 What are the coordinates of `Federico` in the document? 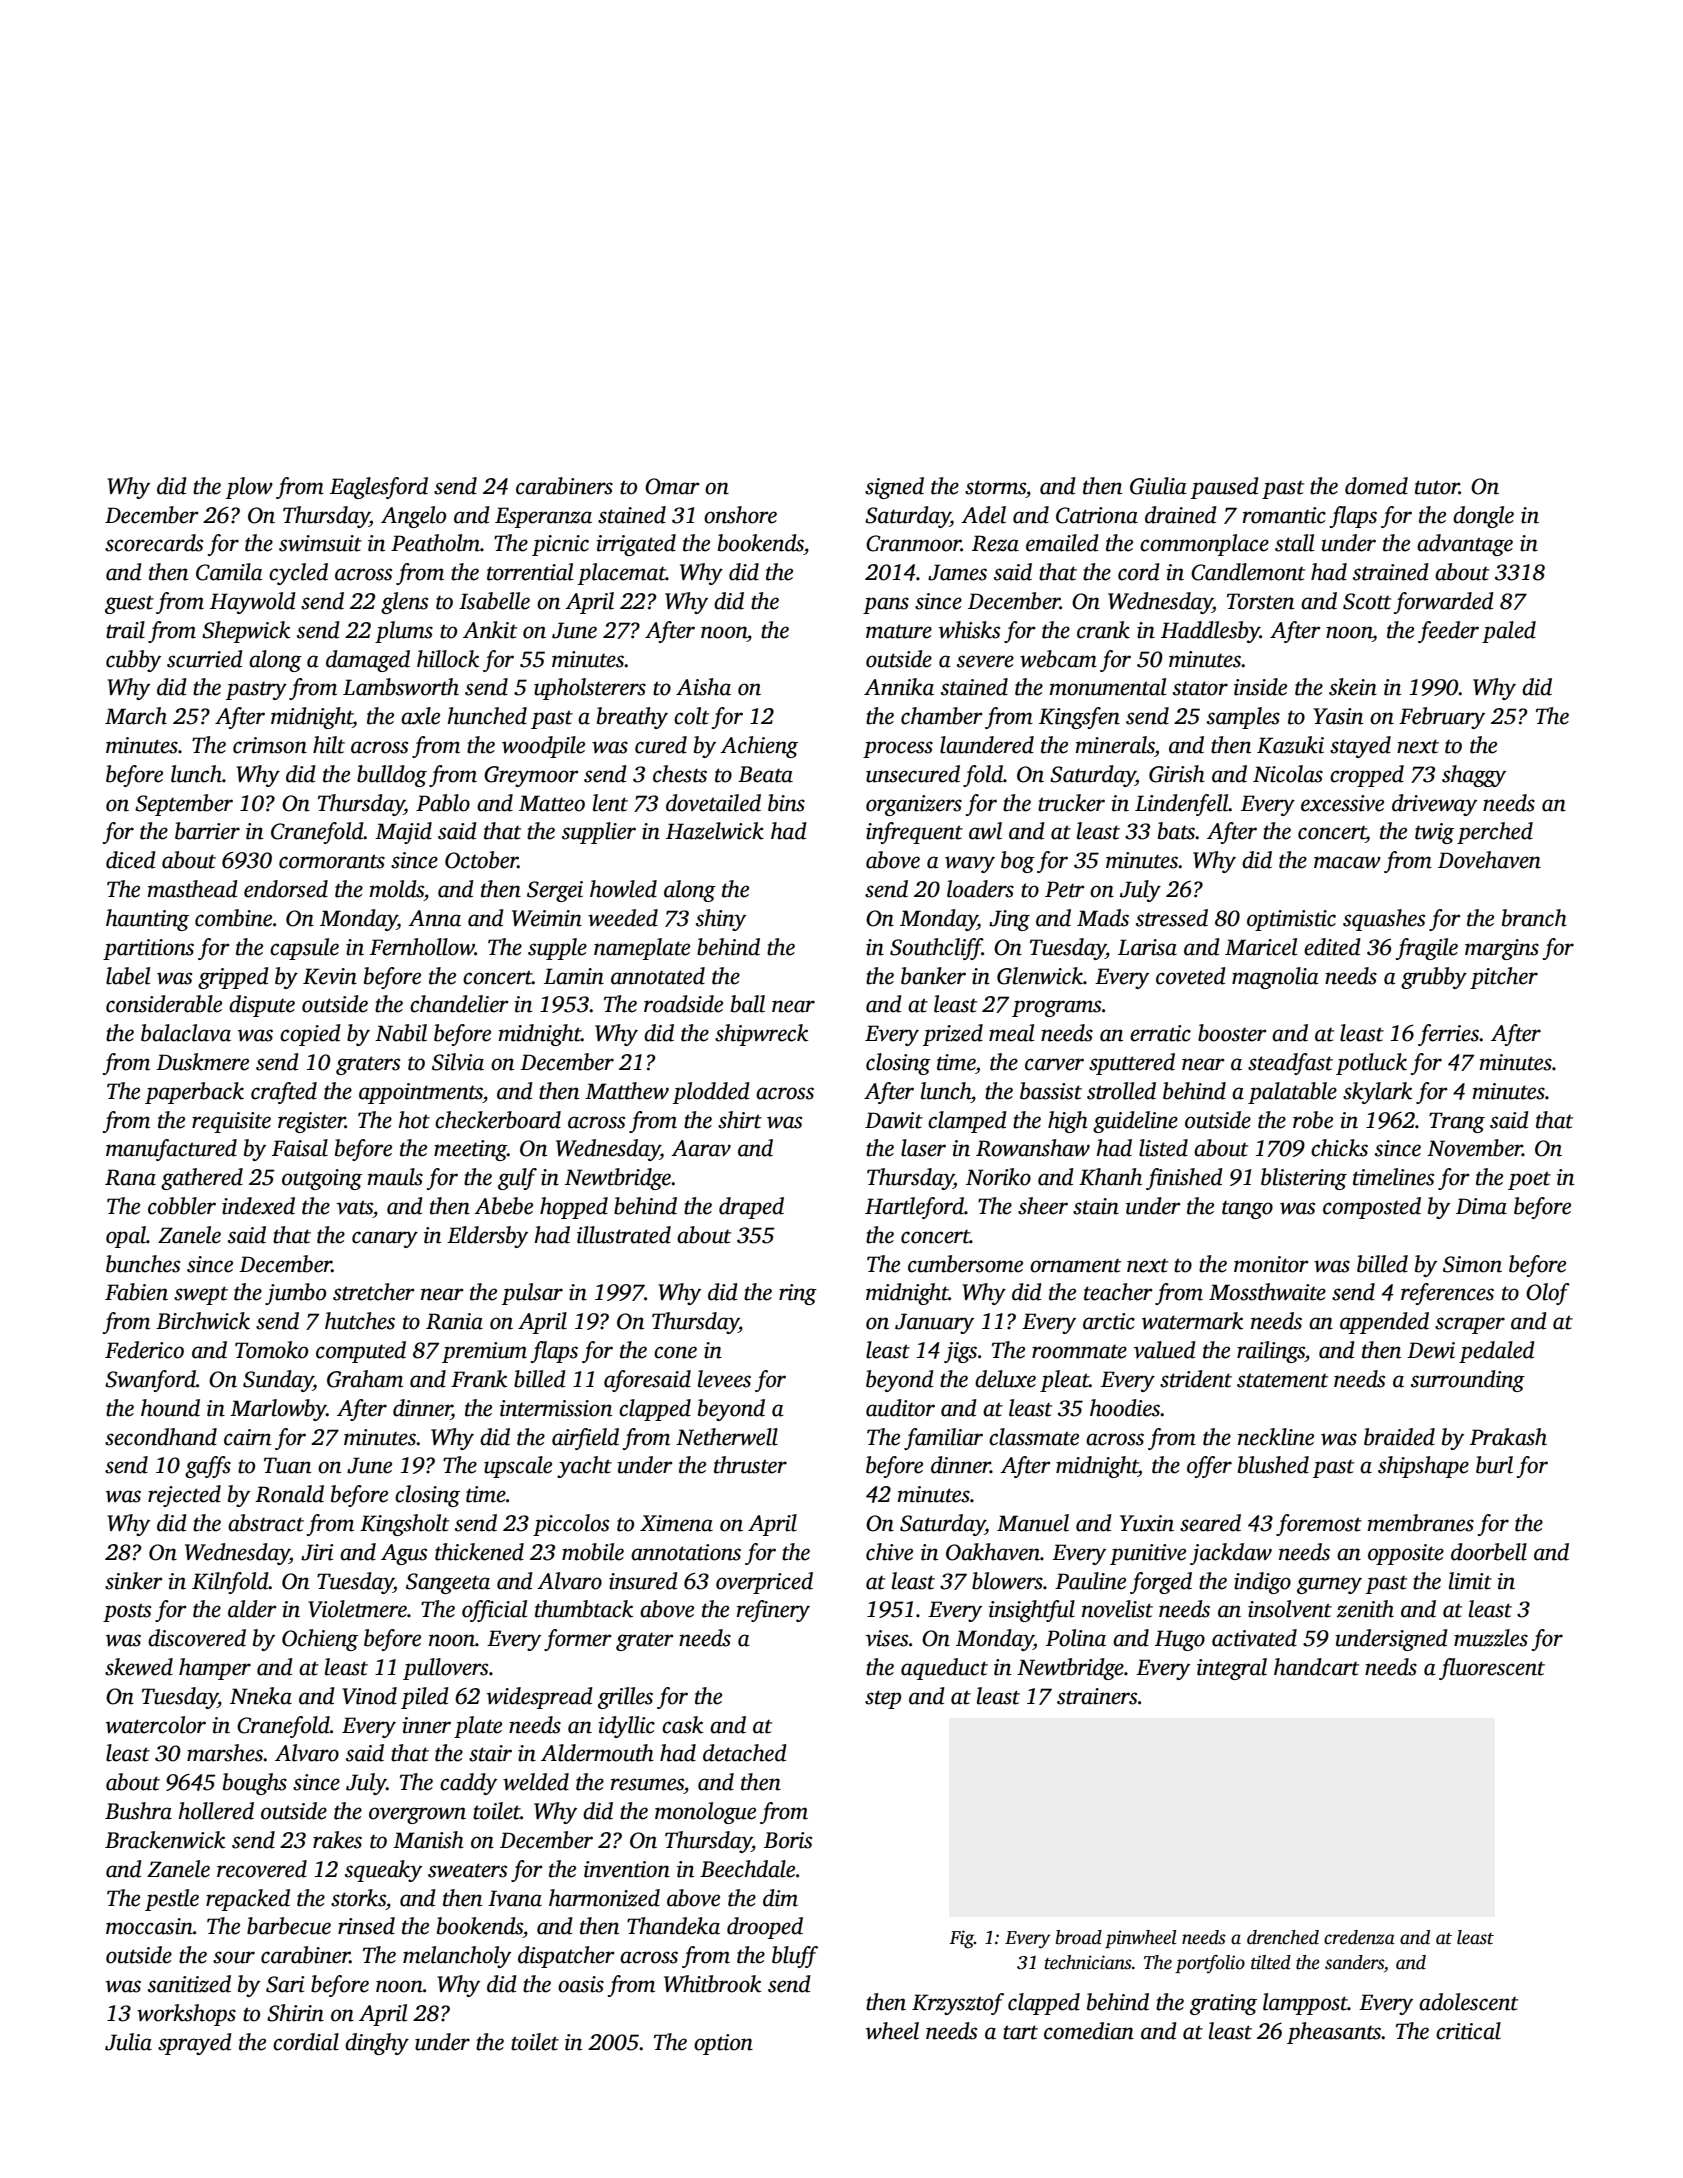 It's located at (144, 1350).
